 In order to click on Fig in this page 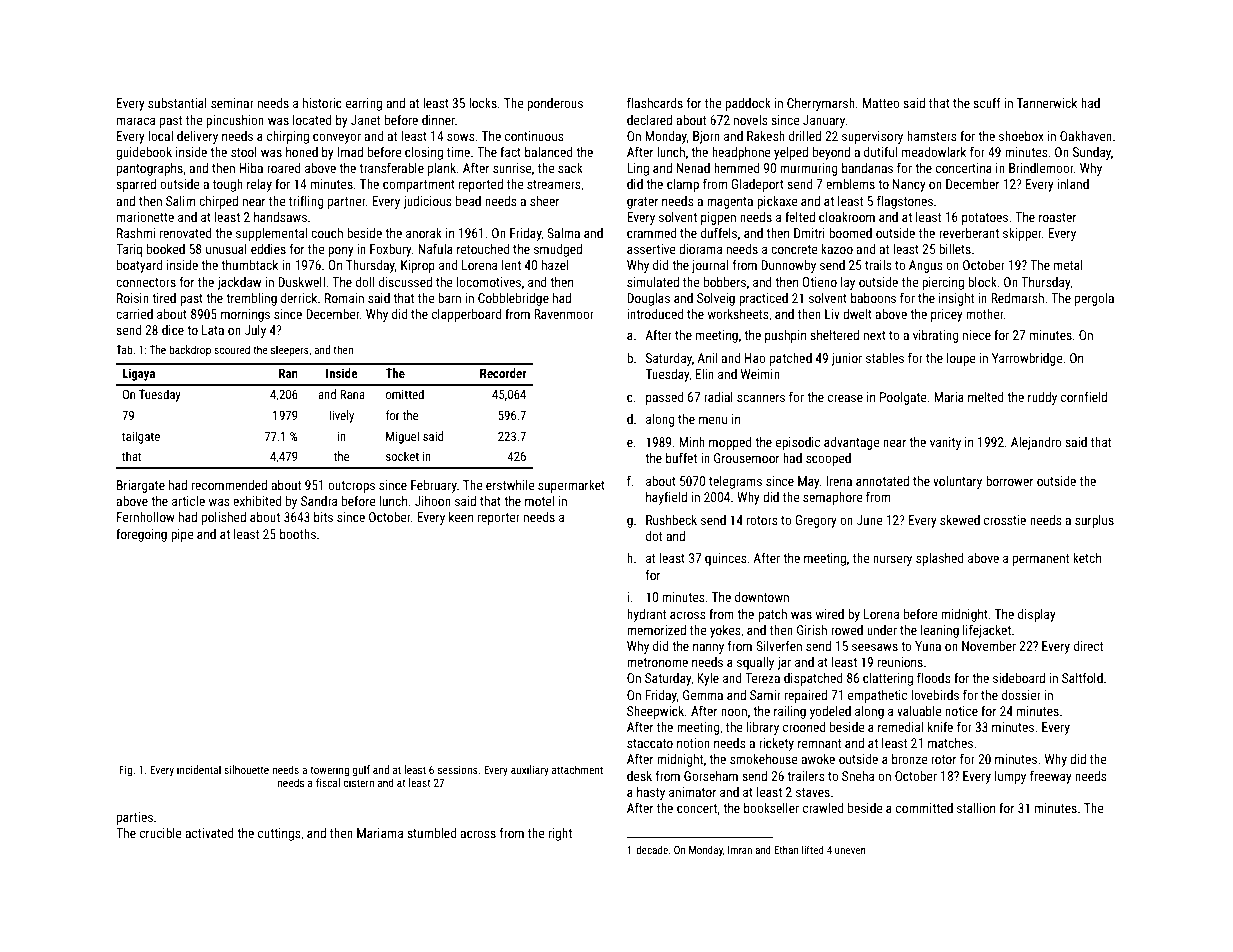, I will do `click(125, 771)`.
